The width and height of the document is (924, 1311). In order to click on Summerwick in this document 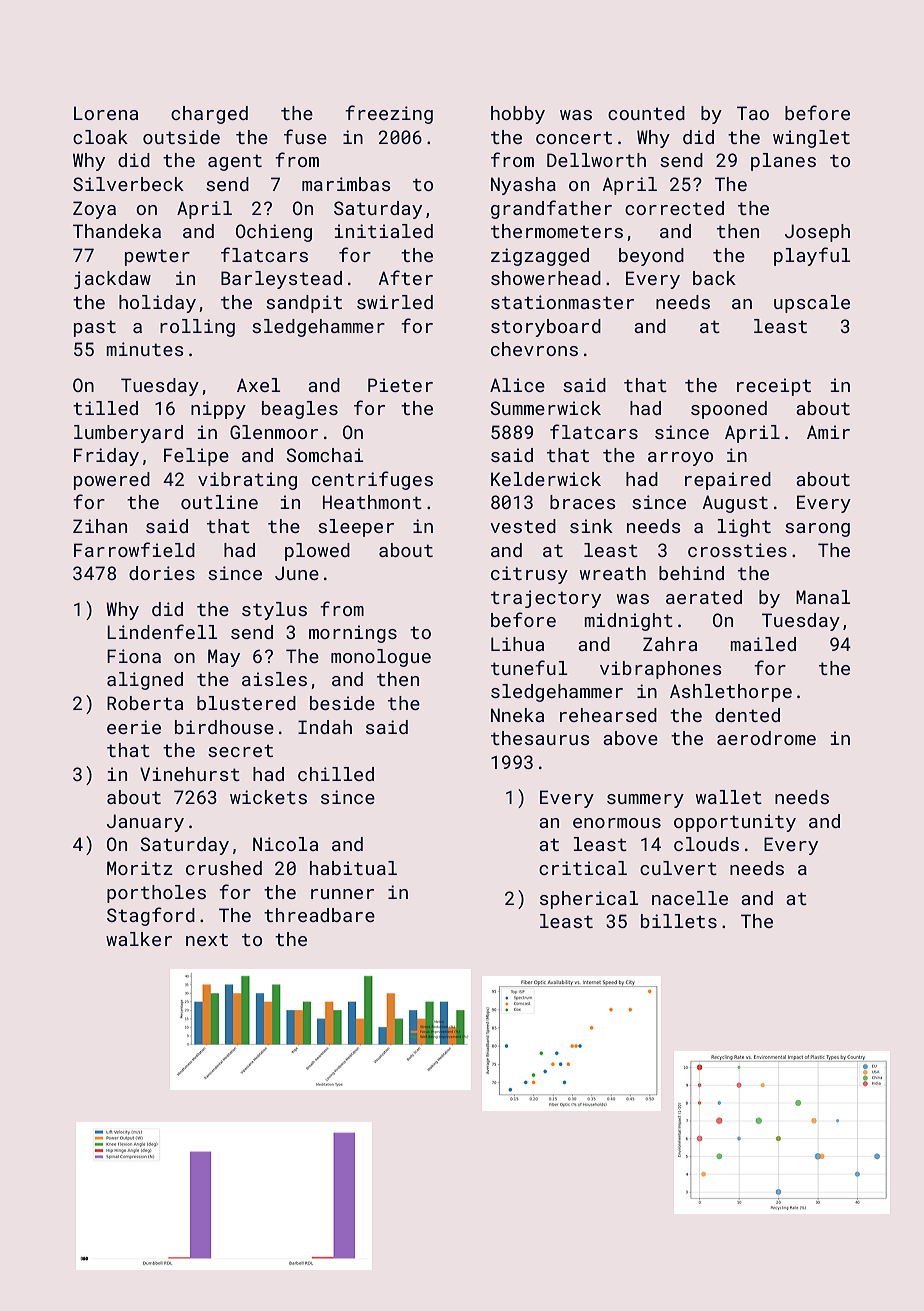, I will do `click(546, 408)`.
